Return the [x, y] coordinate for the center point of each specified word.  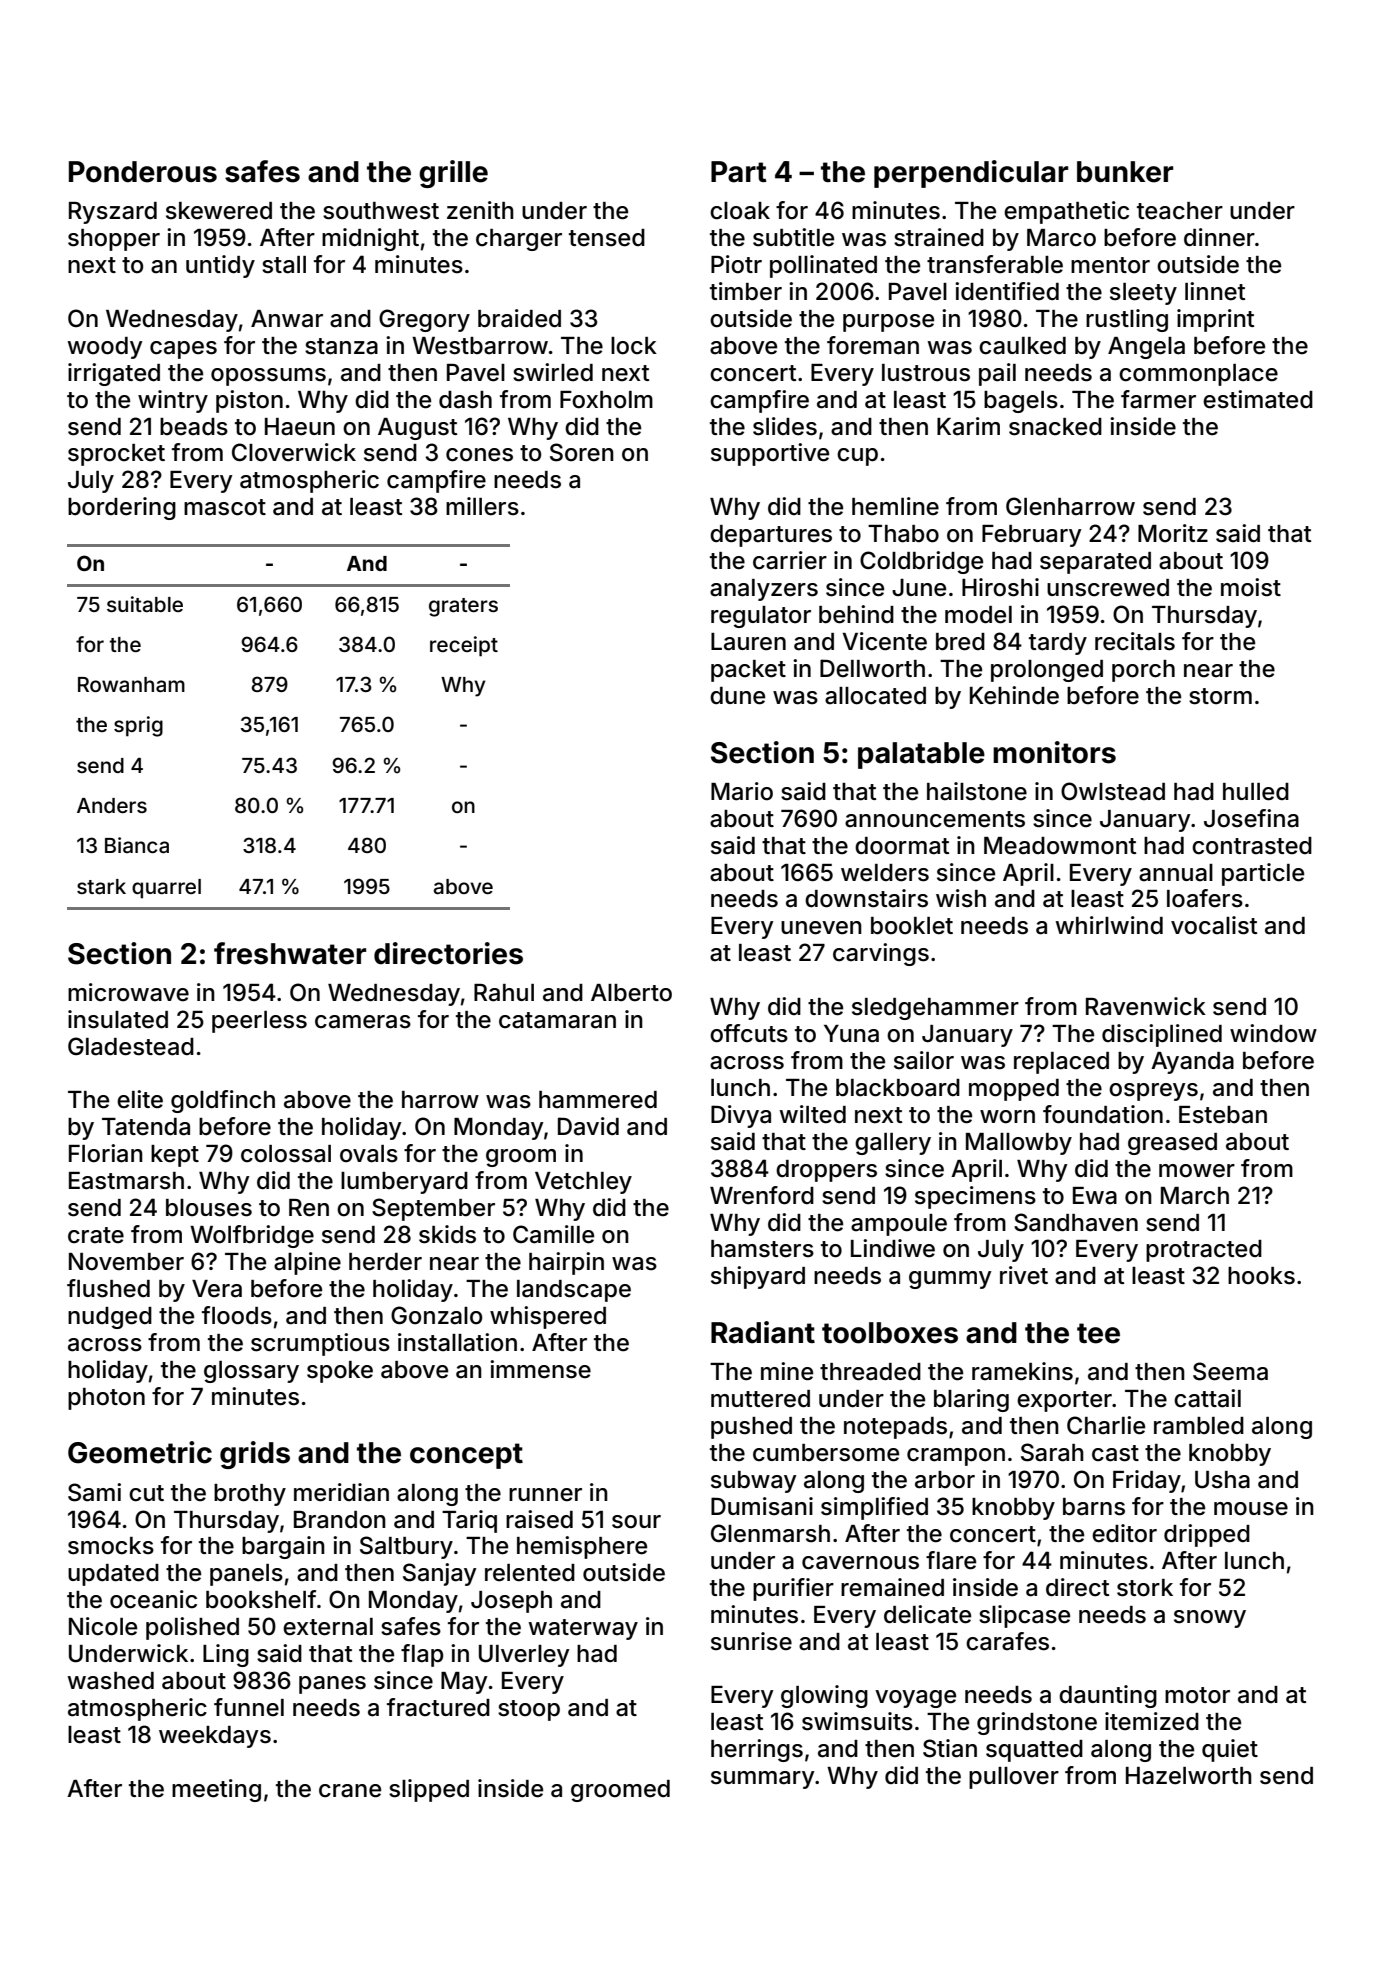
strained [939, 237]
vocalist [1214, 925]
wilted [812, 1114]
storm [1220, 696]
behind [856, 614]
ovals [369, 1154]
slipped [429, 1790]
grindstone [1037, 1723]
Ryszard [113, 213]
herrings [757, 1750]
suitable [145, 604]
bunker [1125, 172]
